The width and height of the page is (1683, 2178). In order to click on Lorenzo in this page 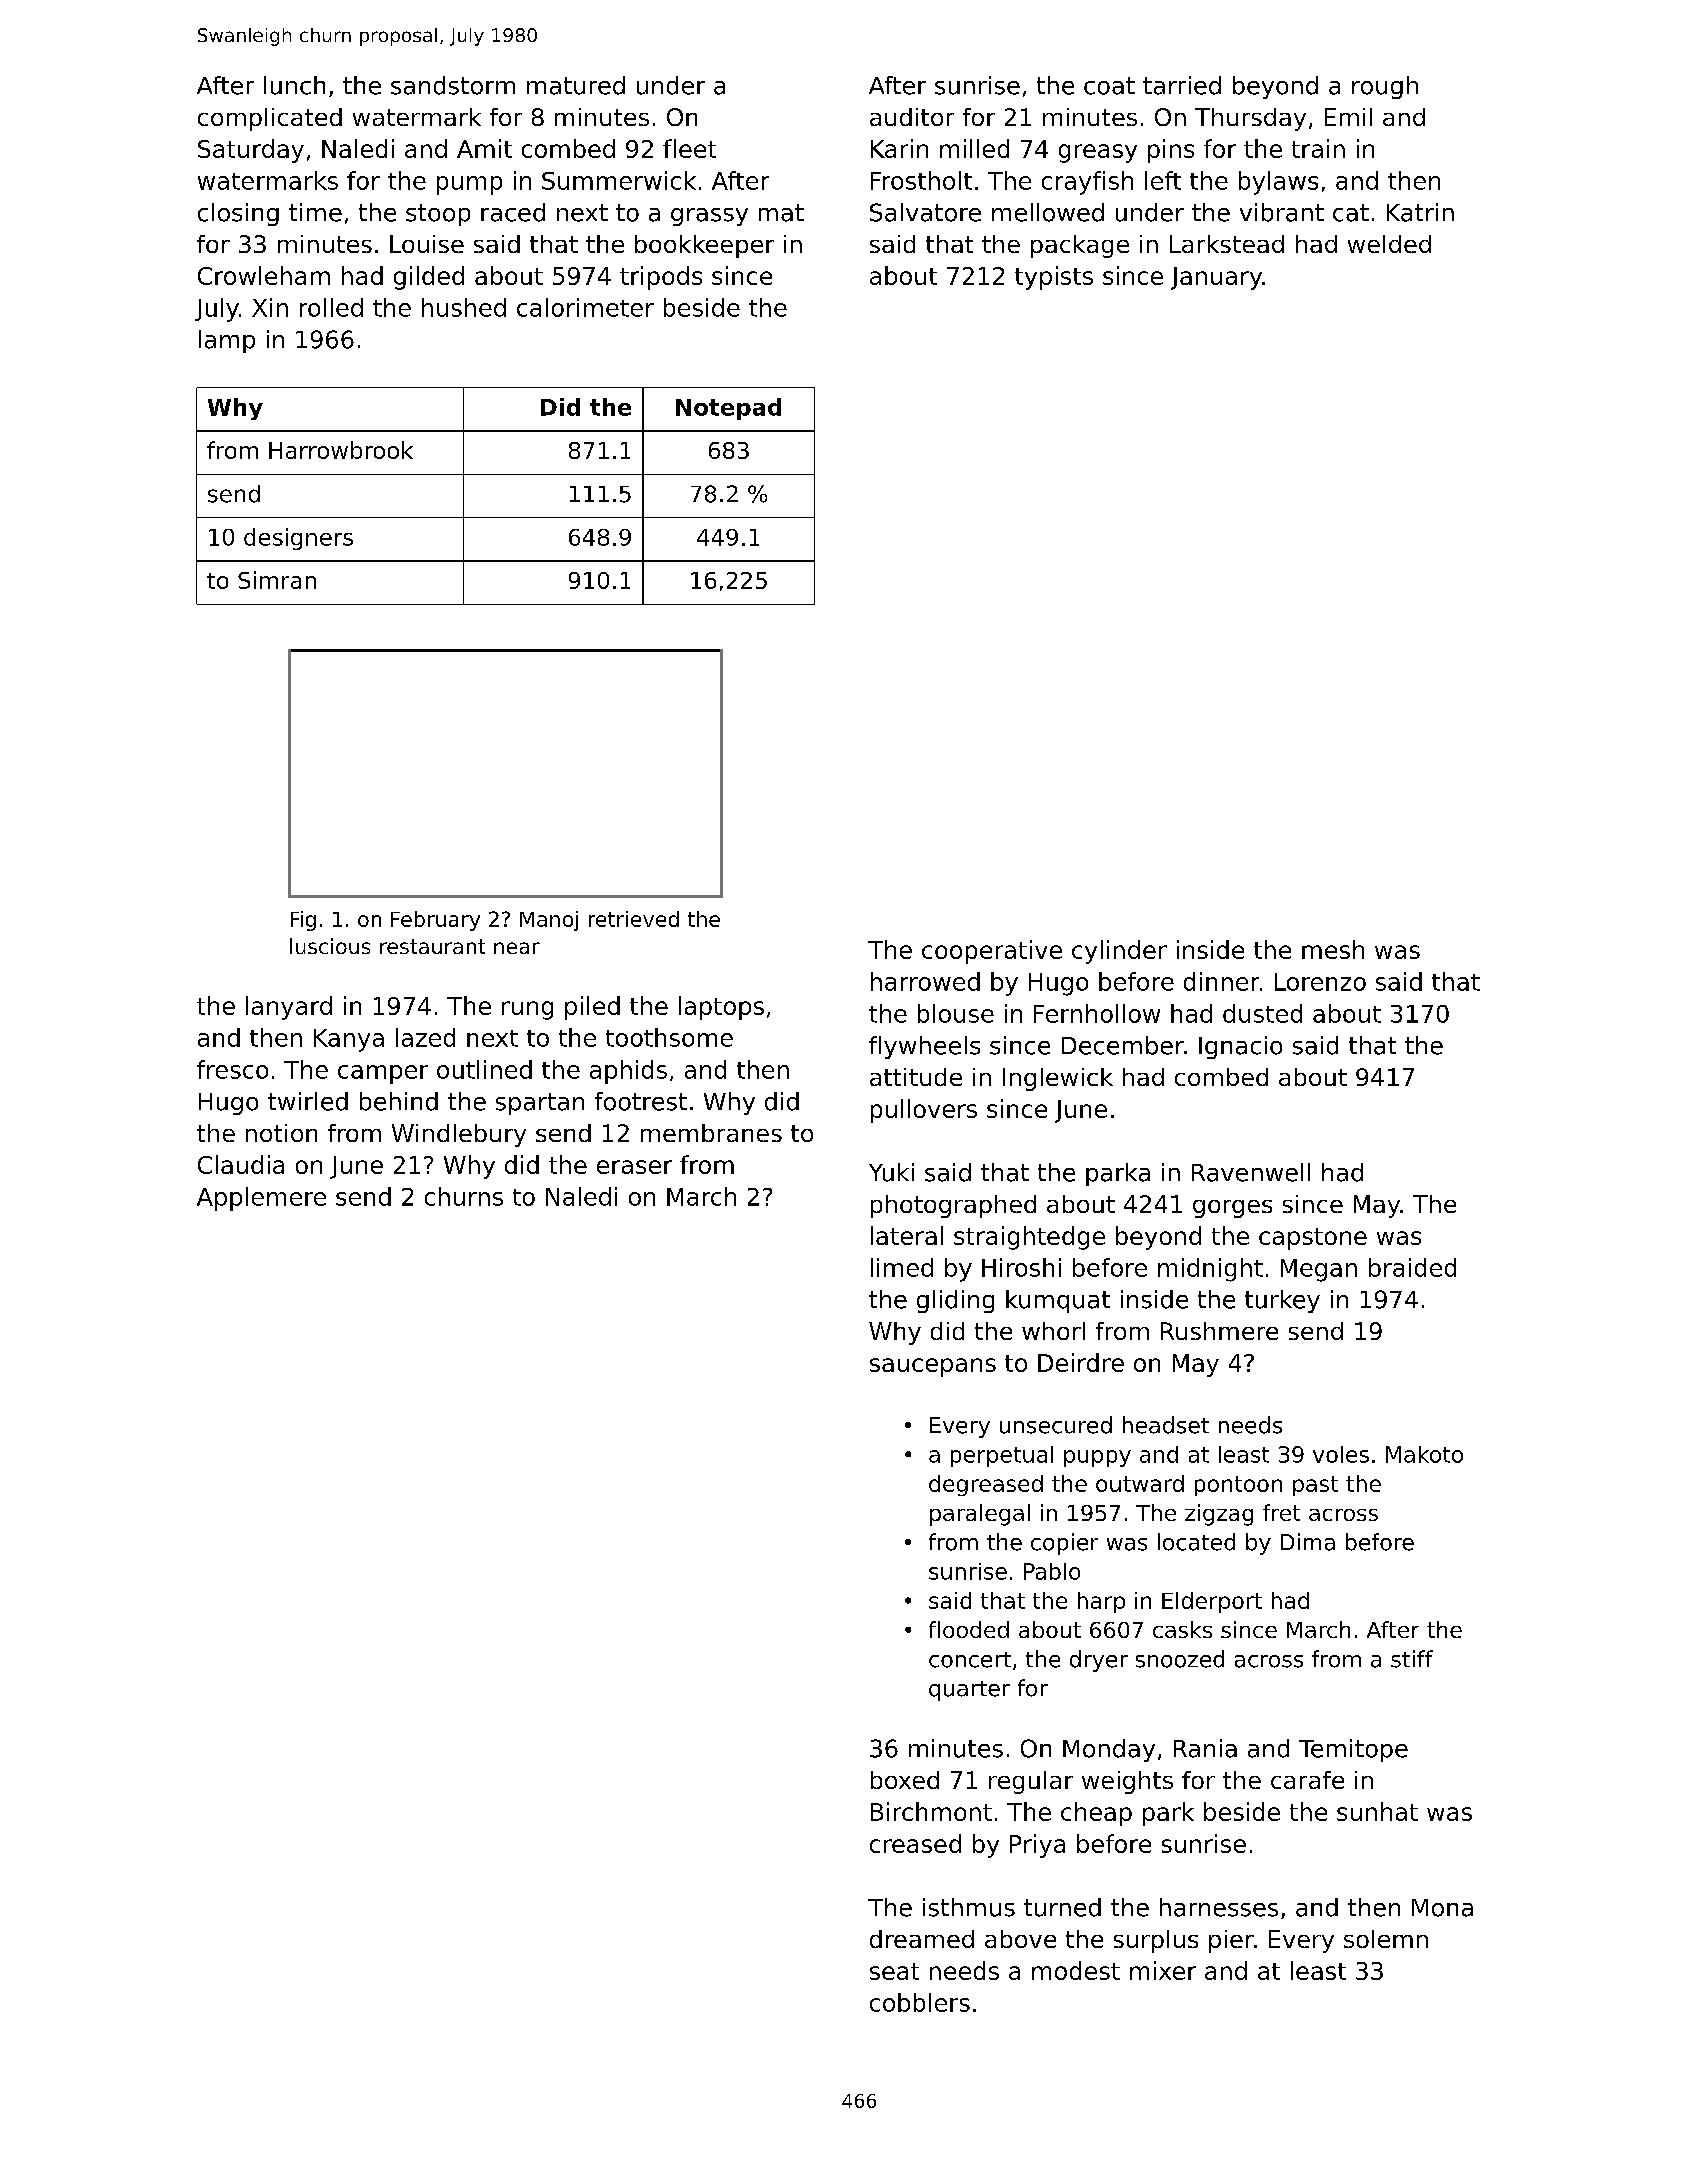, I will do `click(1320, 982)`.
